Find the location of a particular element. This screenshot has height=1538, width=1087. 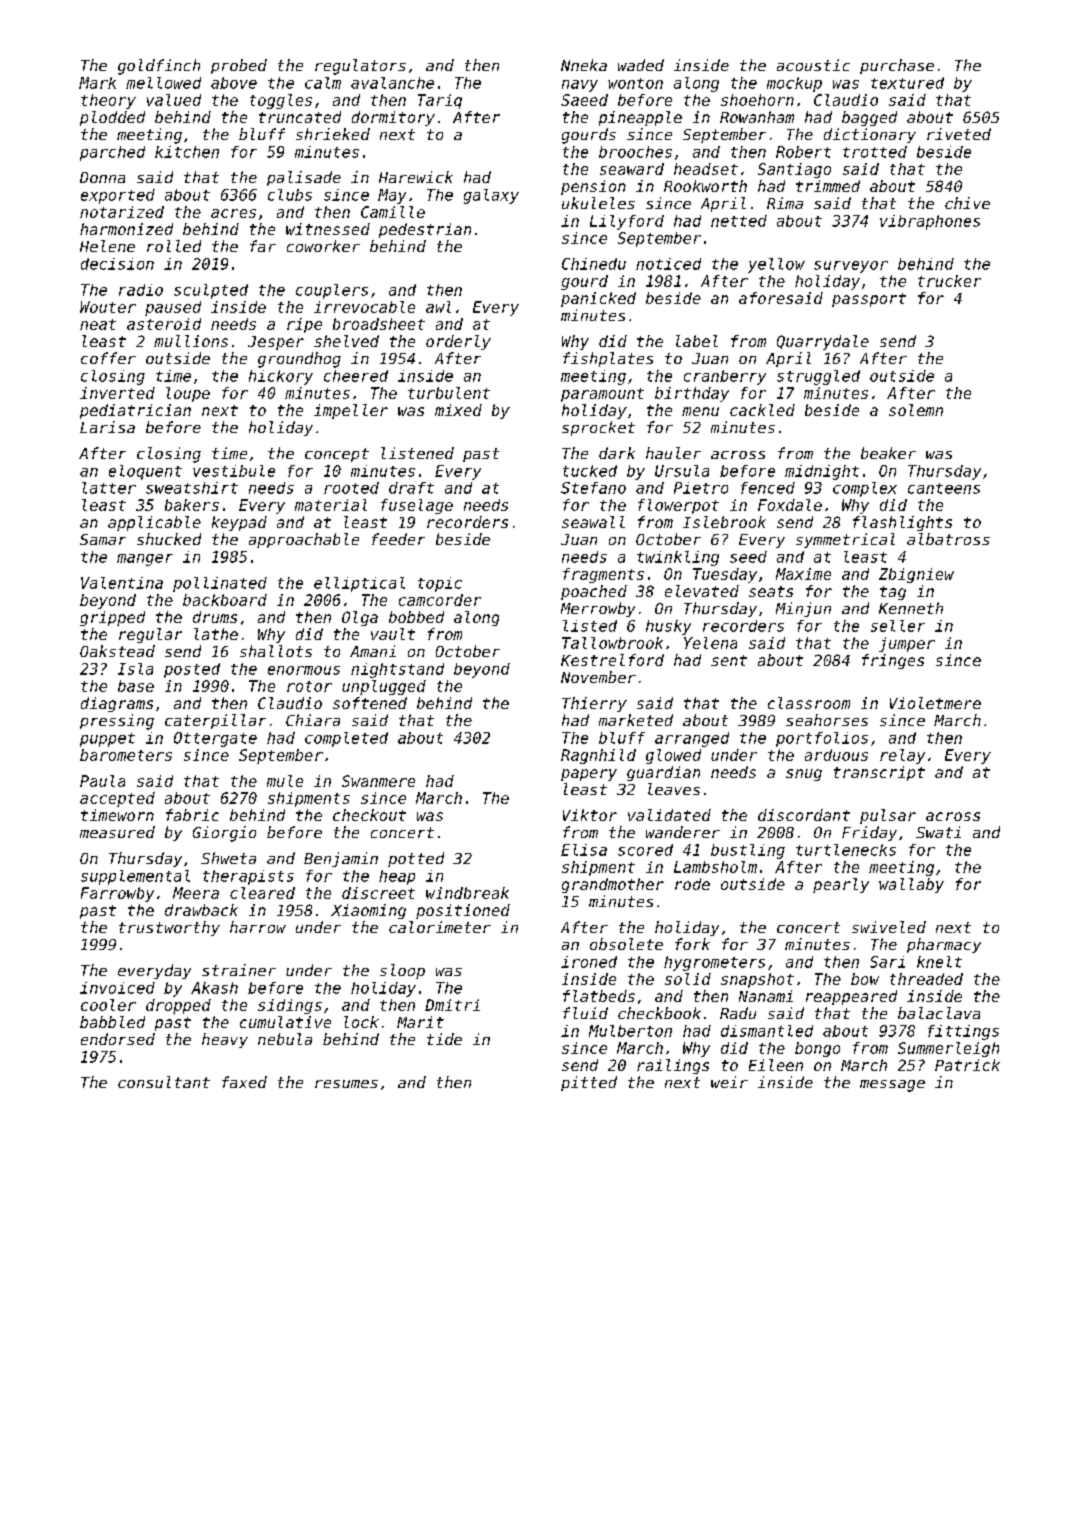

neat is located at coordinates (98, 324).
